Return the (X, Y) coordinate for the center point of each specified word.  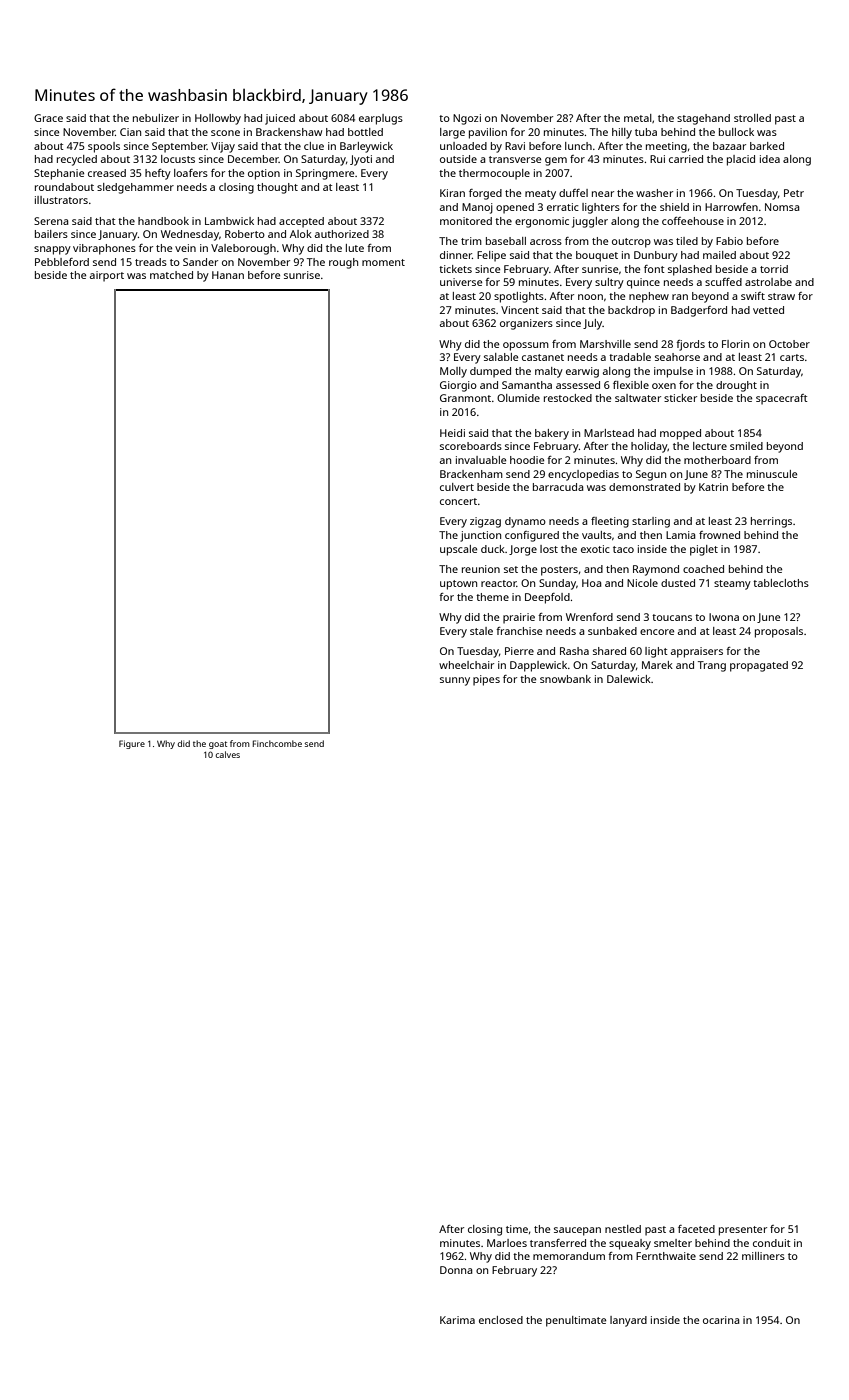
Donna (456, 1270)
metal (638, 118)
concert (458, 501)
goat (218, 745)
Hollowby (218, 119)
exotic (595, 549)
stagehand (703, 119)
